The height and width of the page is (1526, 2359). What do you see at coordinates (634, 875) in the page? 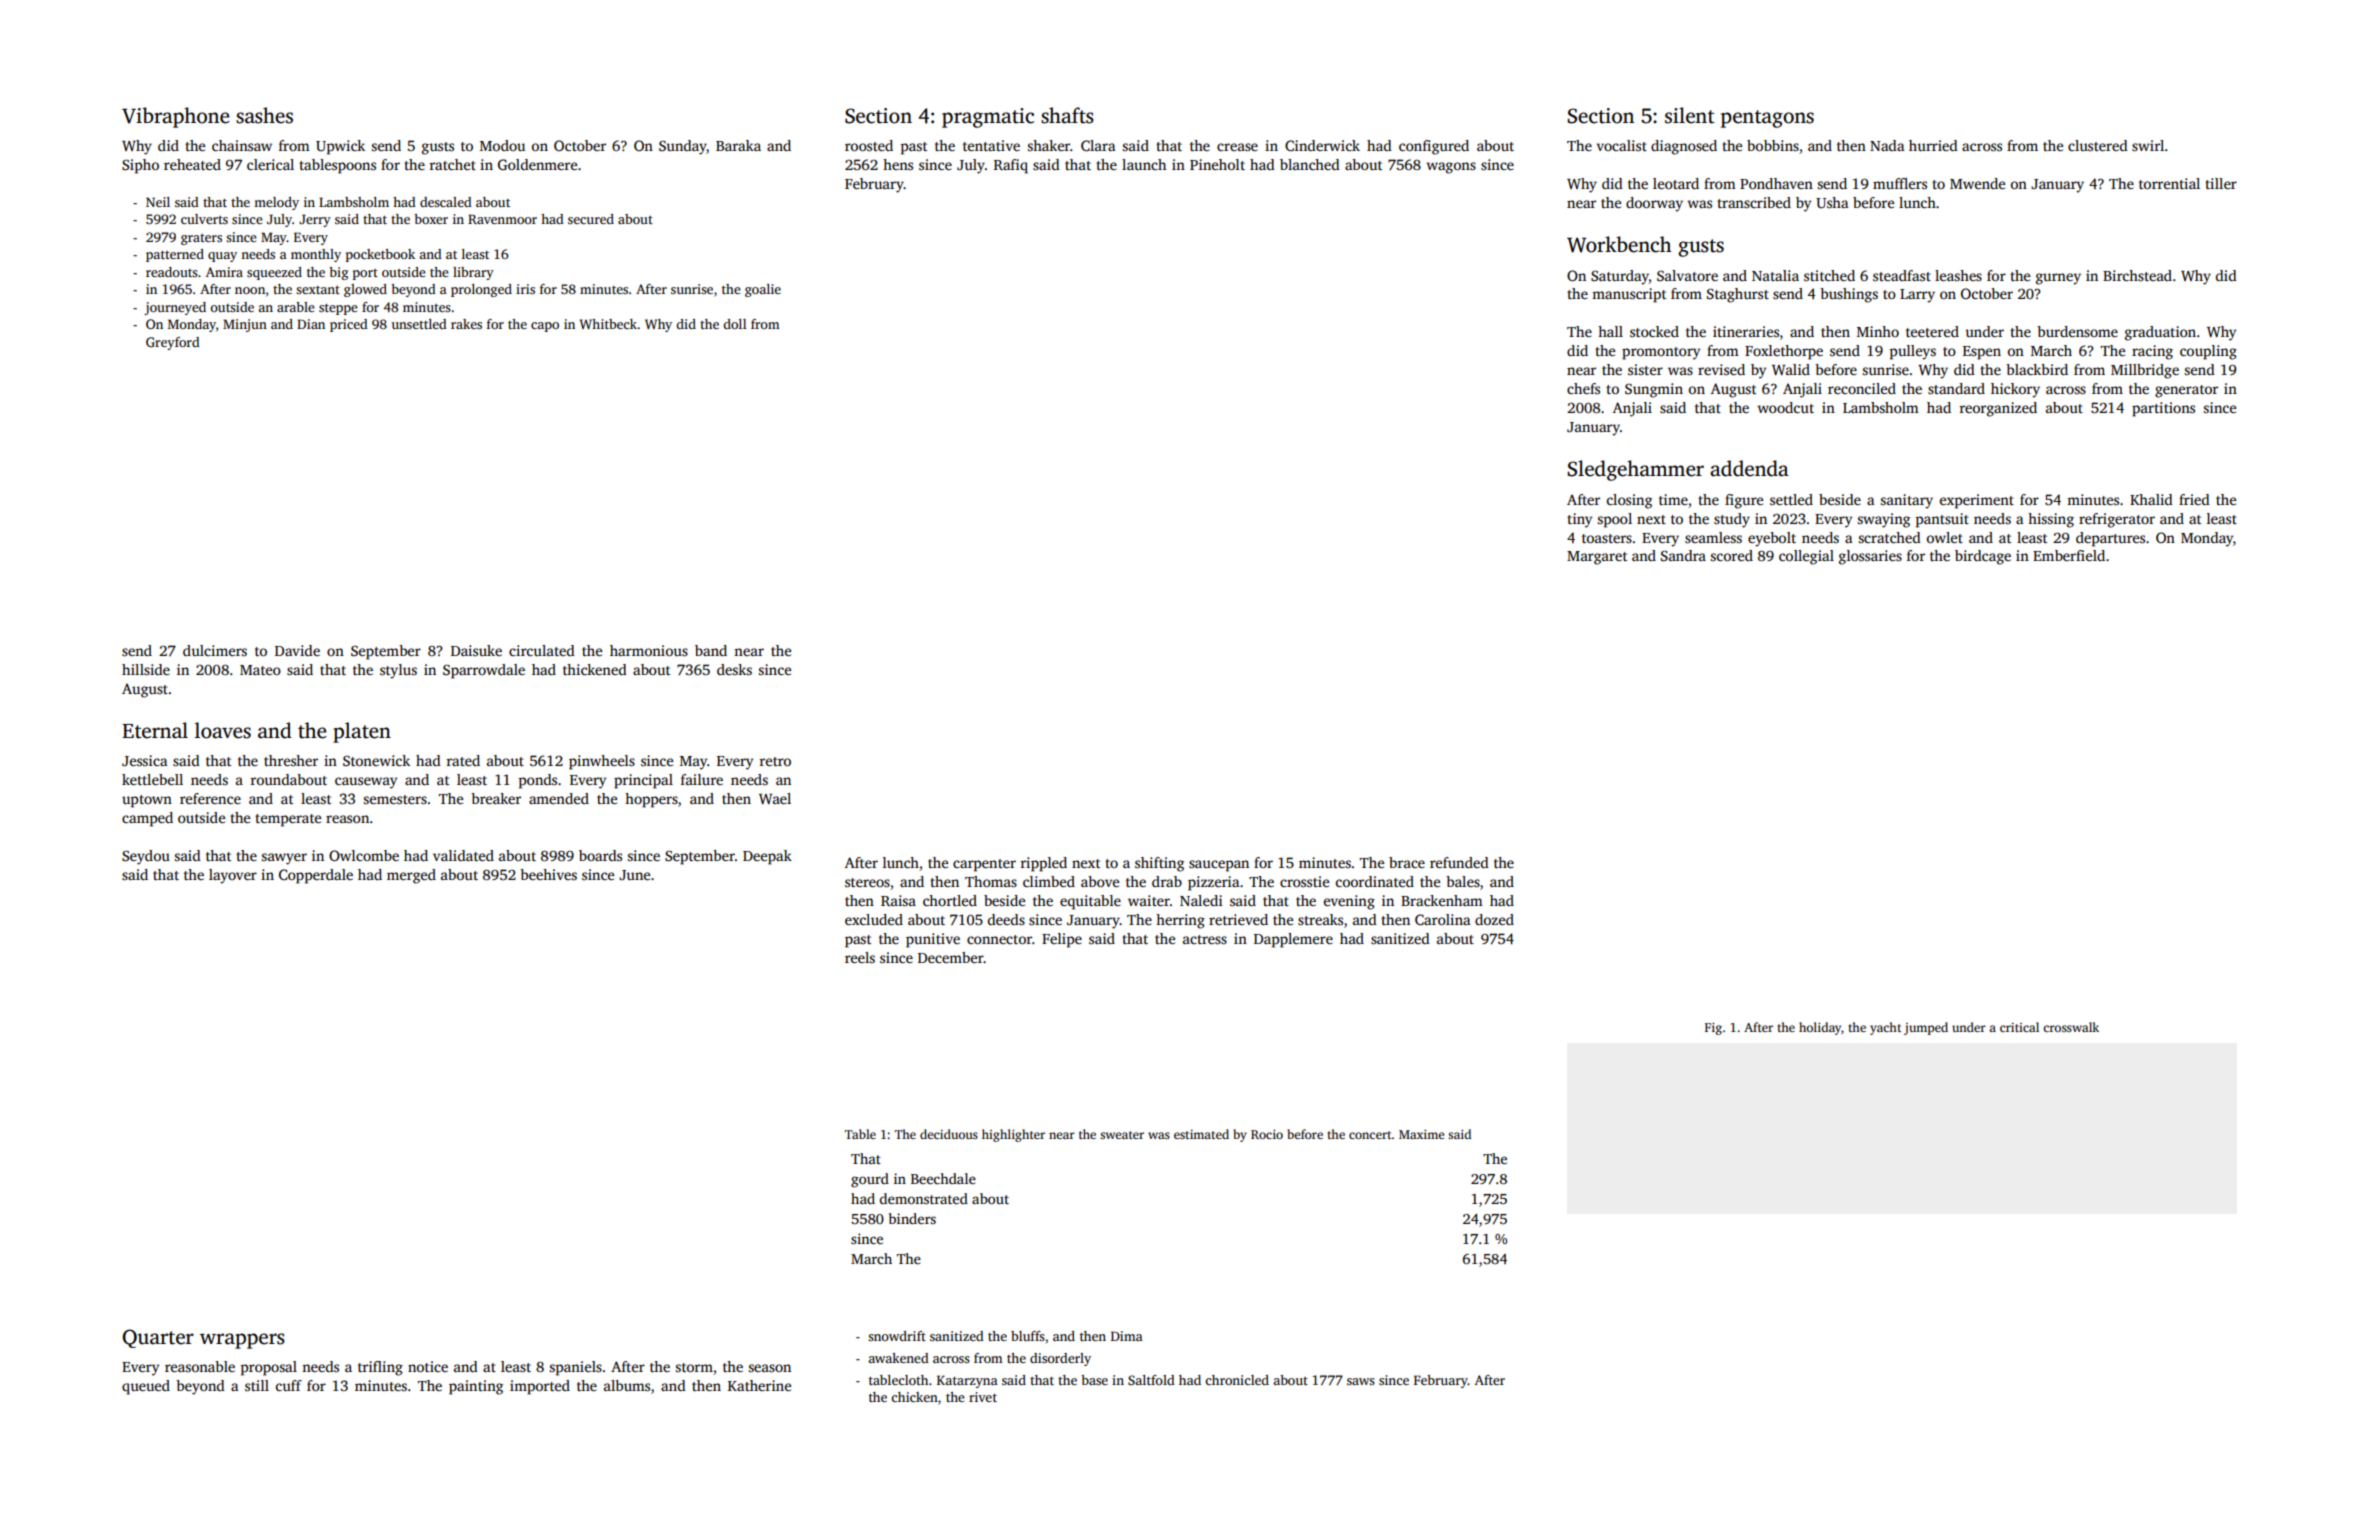
I see `June` at bounding box center [634, 875].
